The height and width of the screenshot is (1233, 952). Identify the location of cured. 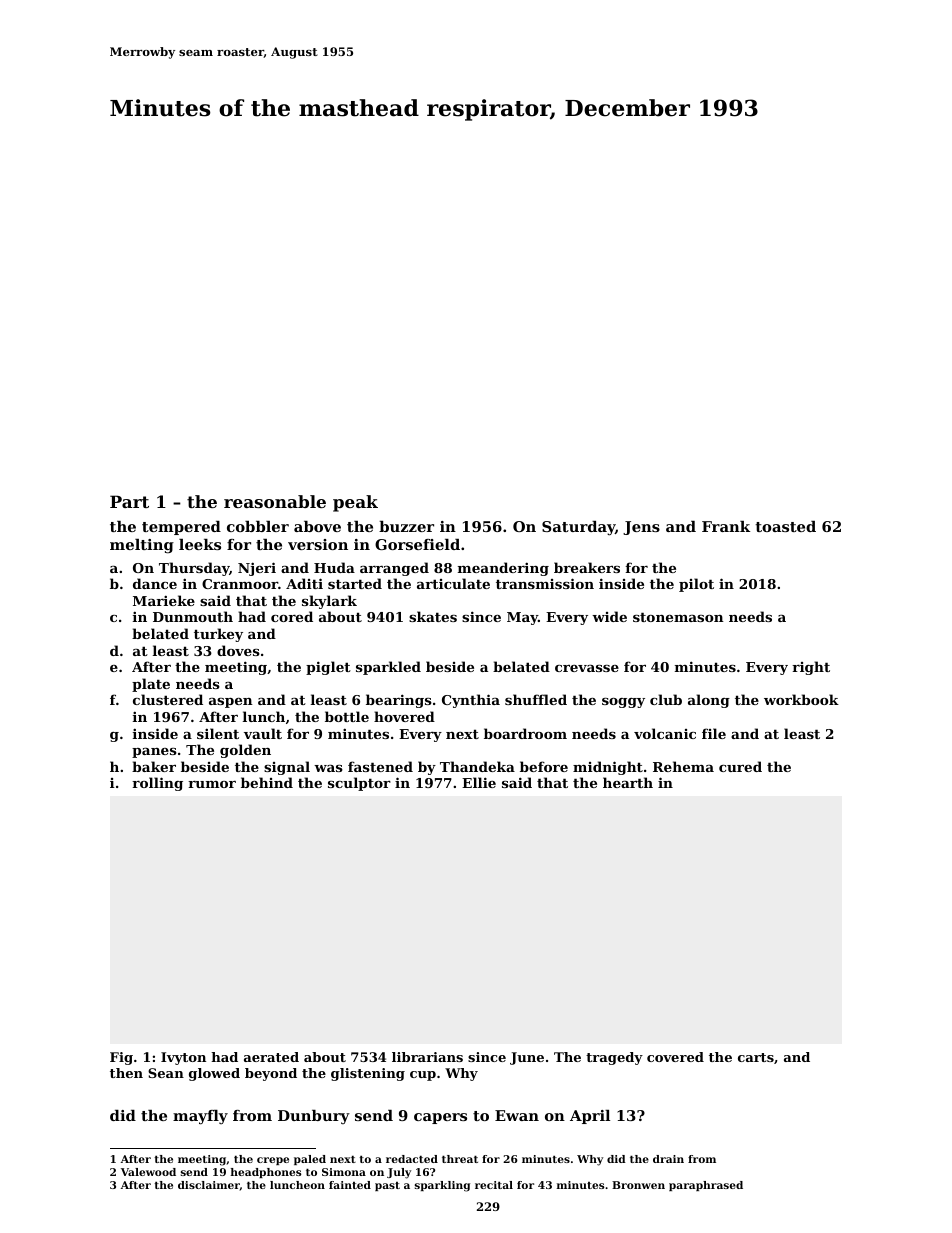
(740, 766).
